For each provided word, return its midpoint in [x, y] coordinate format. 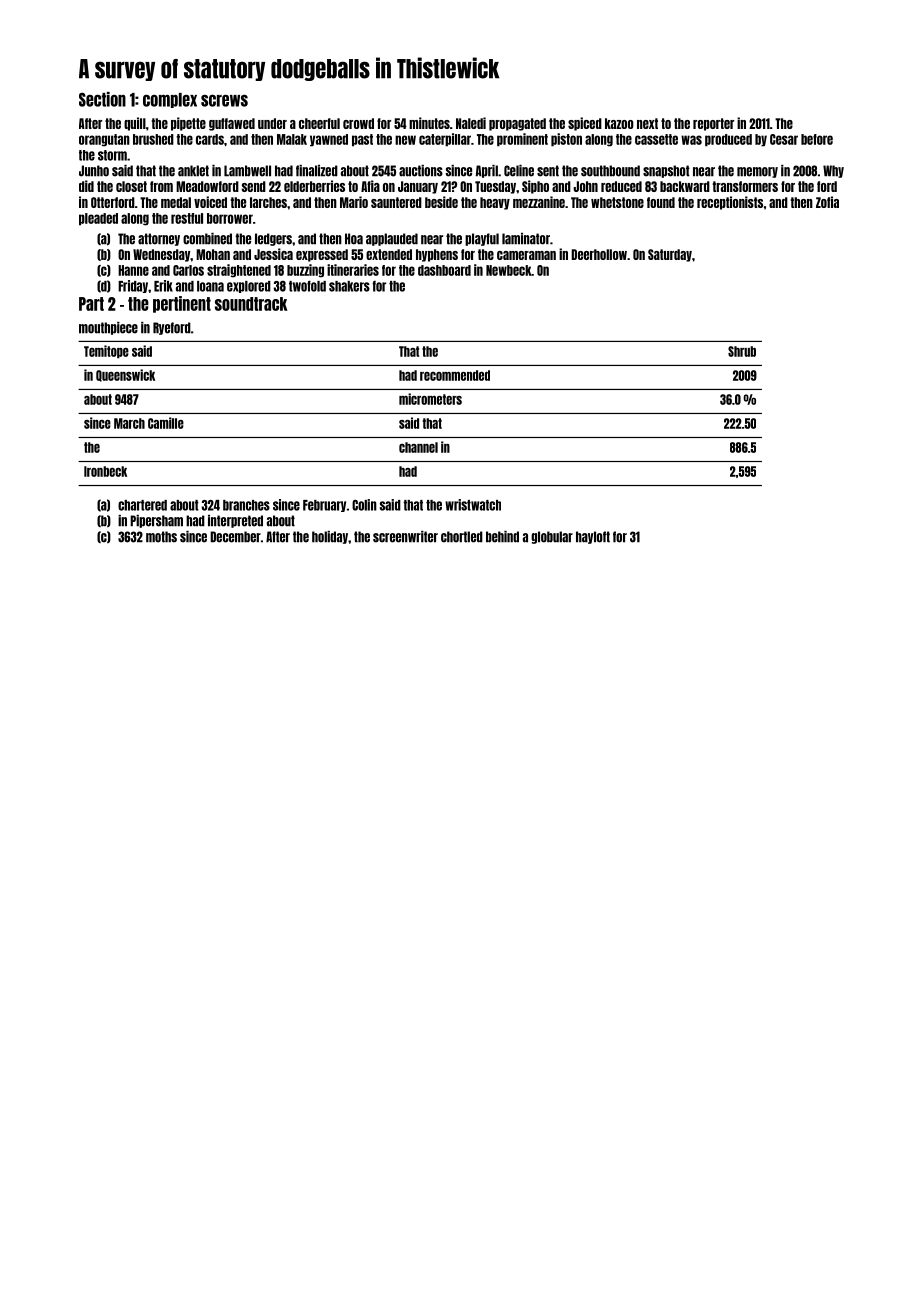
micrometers [430, 399]
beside [441, 202]
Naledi [471, 123]
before [817, 139]
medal [176, 202]
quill [135, 124]
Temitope [106, 351]
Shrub [742, 351]
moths [161, 537]
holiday [330, 537]
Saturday [670, 255]
